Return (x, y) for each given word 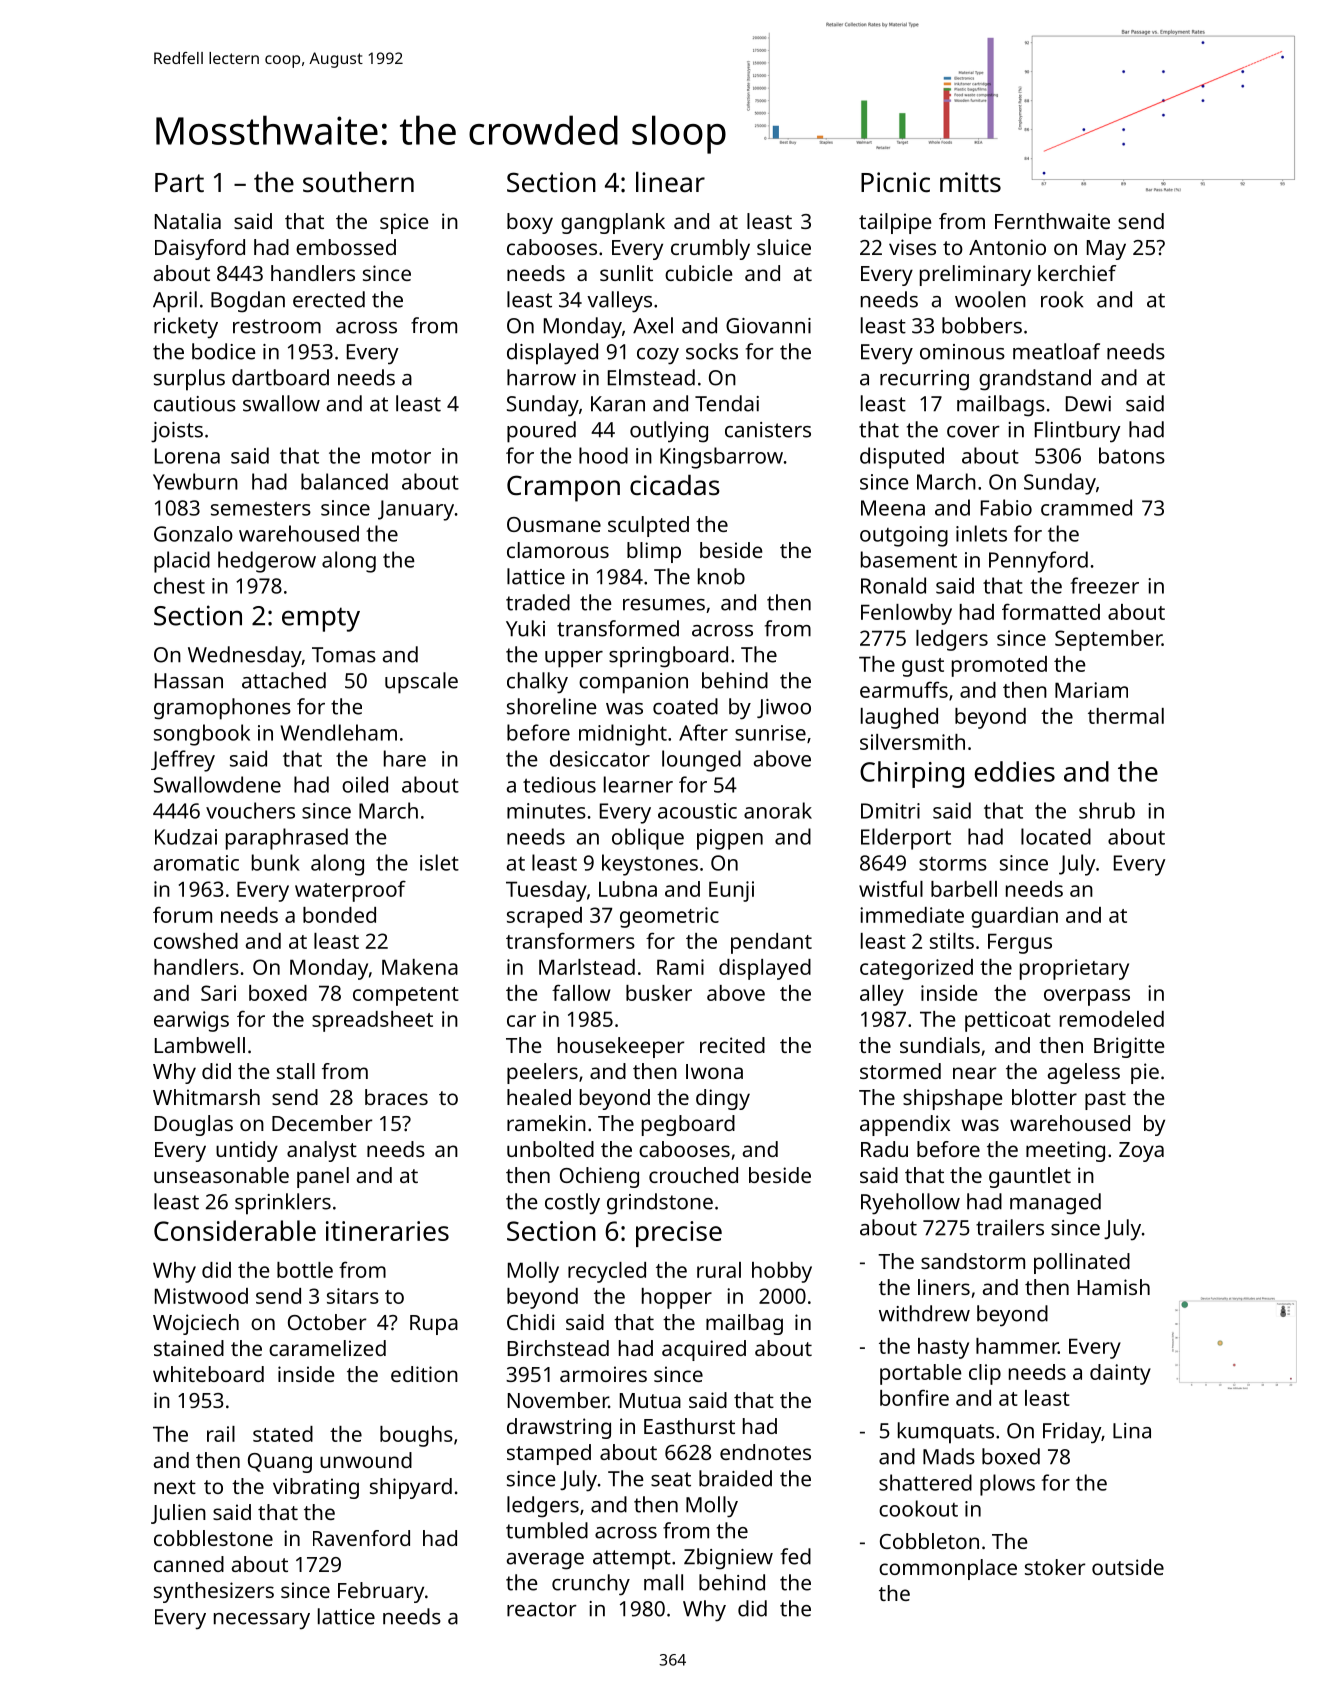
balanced (344, 481)
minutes (546, 811)
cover (973, 432)
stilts (952, 941)
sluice (784, 247)
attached (284, 680)
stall (296, 1071)
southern (358, 182)
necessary (262, 1621)
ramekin (546, 1123)
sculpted (648, 526)
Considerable (235, 1230)
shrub (1107, 810)
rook (1062, 299)
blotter (1044, 1097)
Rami (680, 967)
